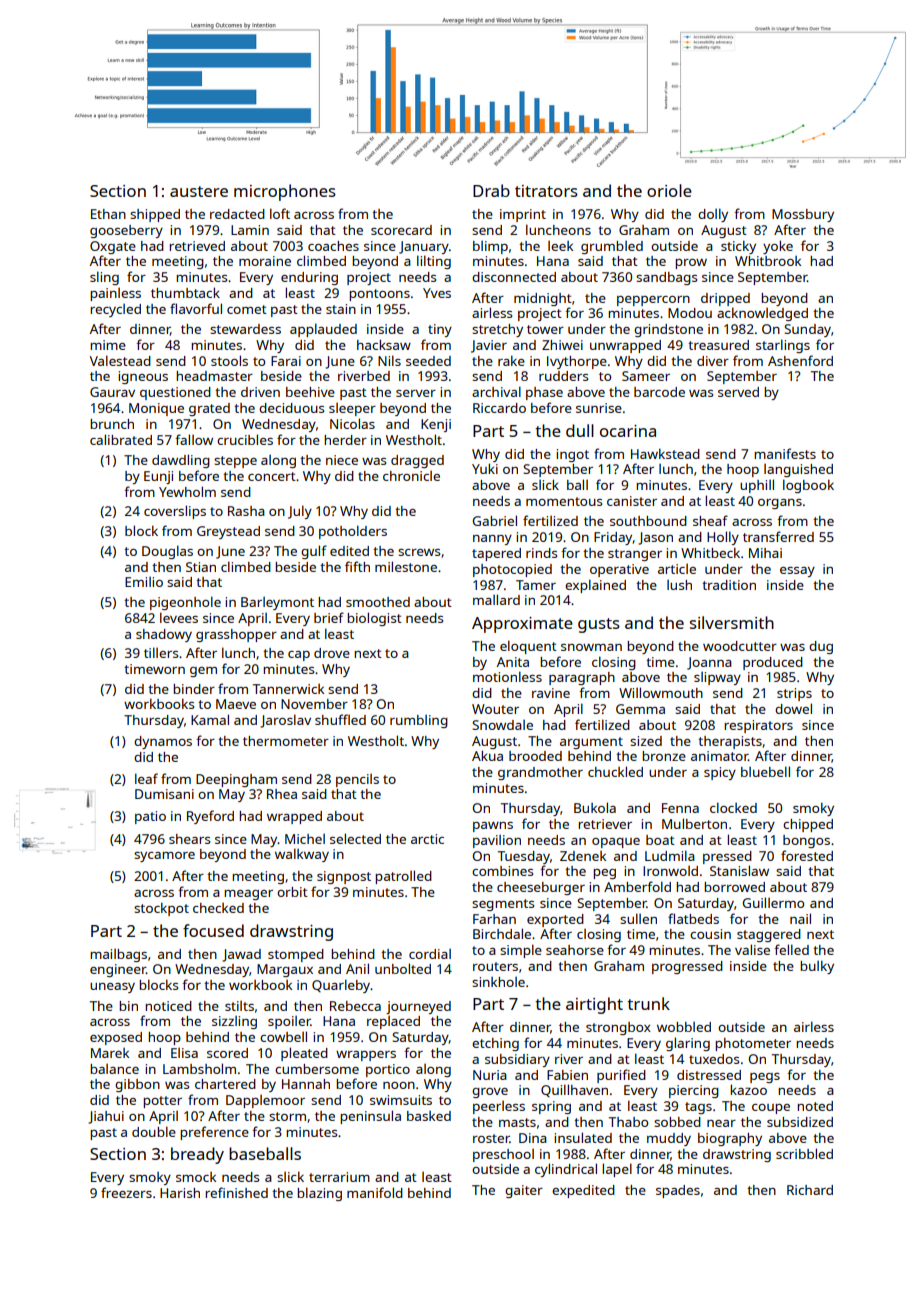 The height and width of the screenshot is (1308, 924). Describe the element at coordinates (491, 190) in the screenshot. I see `Drab` at that location.
